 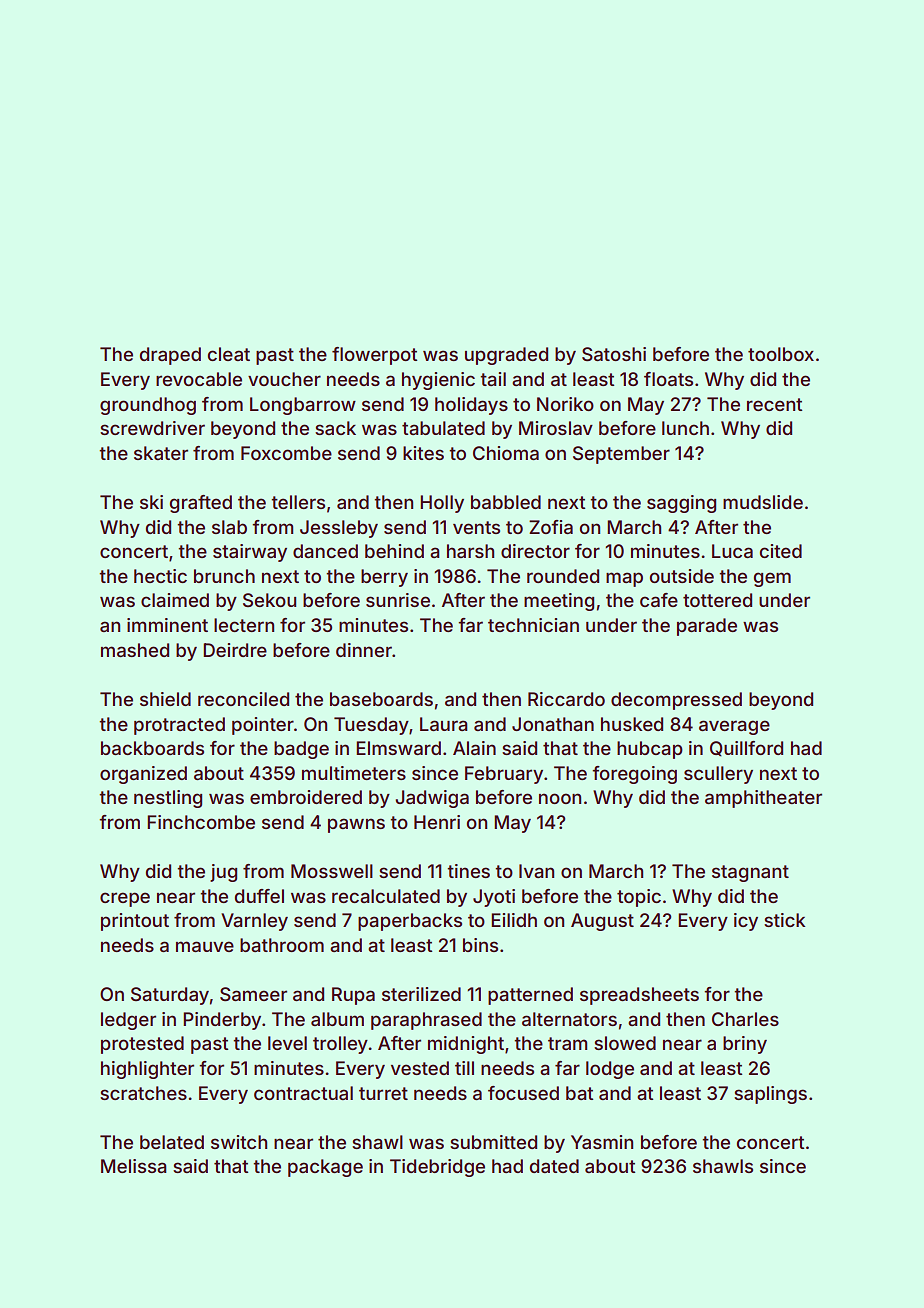 I want to click on upgraded, so click(x=506, y=356).
